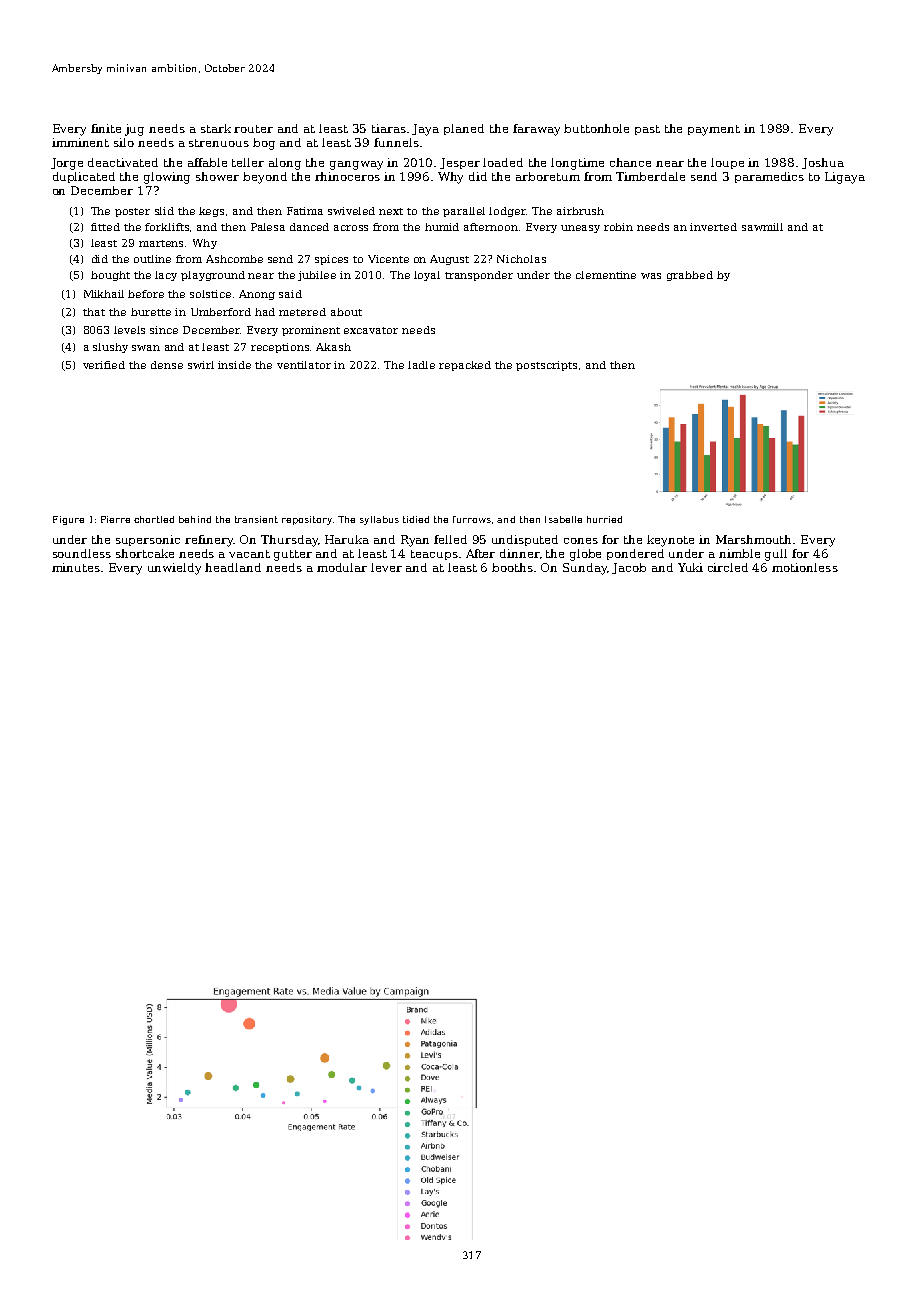 The height and width of the screenshot is (1308, 924). What do you see at coordinates (110, 276) in the screenshot?
I see `bought` at bounding box center [110, 276].
